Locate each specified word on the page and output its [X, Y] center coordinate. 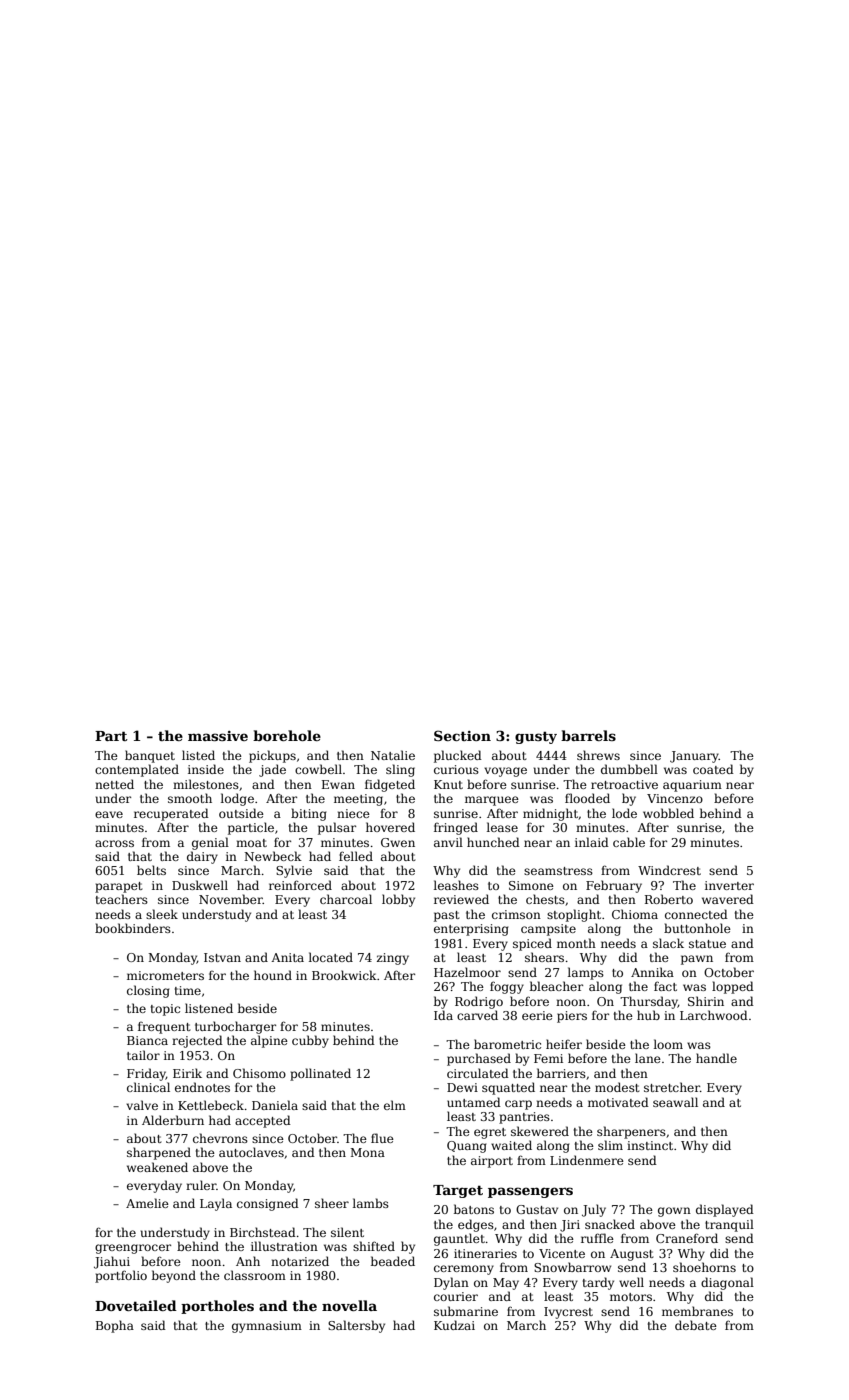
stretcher [672, 1087]
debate [696, 1325]
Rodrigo [479, 1002]
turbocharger [235, 1027]
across [114, 843]
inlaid [592, 842]
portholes [217, 1307]
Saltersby [356, 1326]
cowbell [318, 769]
